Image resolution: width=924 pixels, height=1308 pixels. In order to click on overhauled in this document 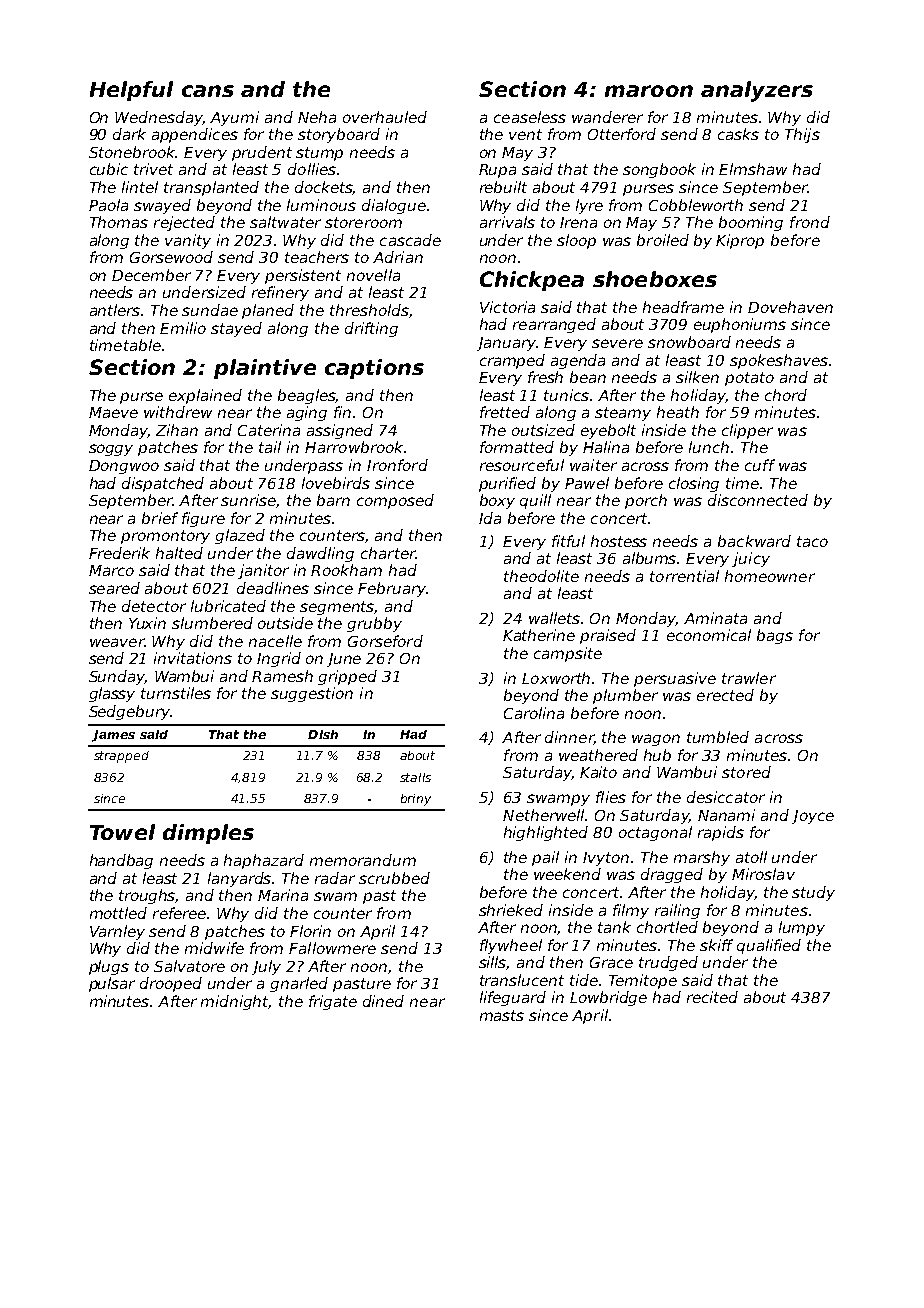, I will do `click(385, 117)`.
